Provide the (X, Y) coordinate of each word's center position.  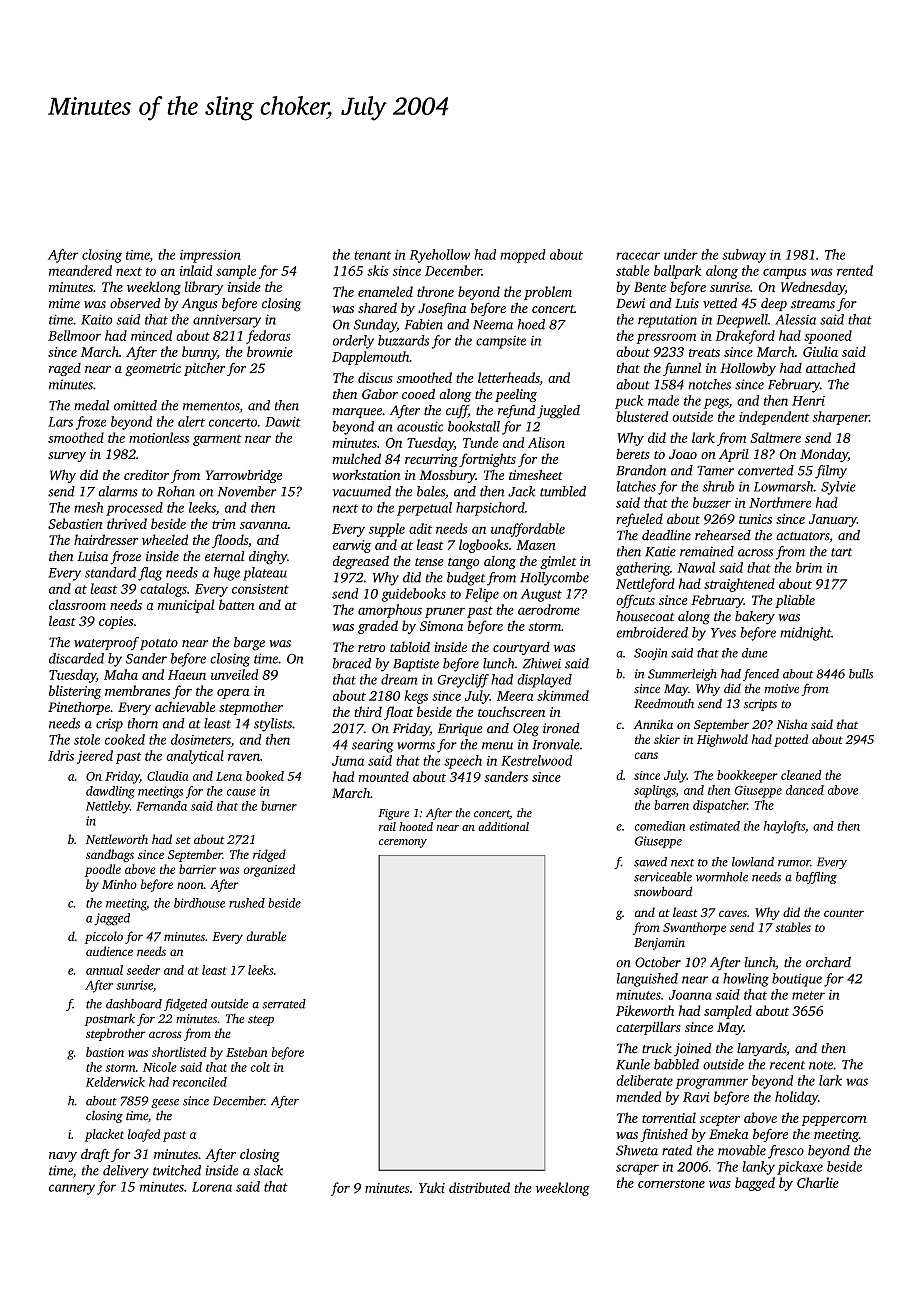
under (681, 254)
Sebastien (75, 523)
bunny (199, 353)
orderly (353, 342)
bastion (105, 1052)
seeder (143, 970)
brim (809, 567)
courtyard (521, 648)
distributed (479, 1187)
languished (647, 980)
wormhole (722, 877)
